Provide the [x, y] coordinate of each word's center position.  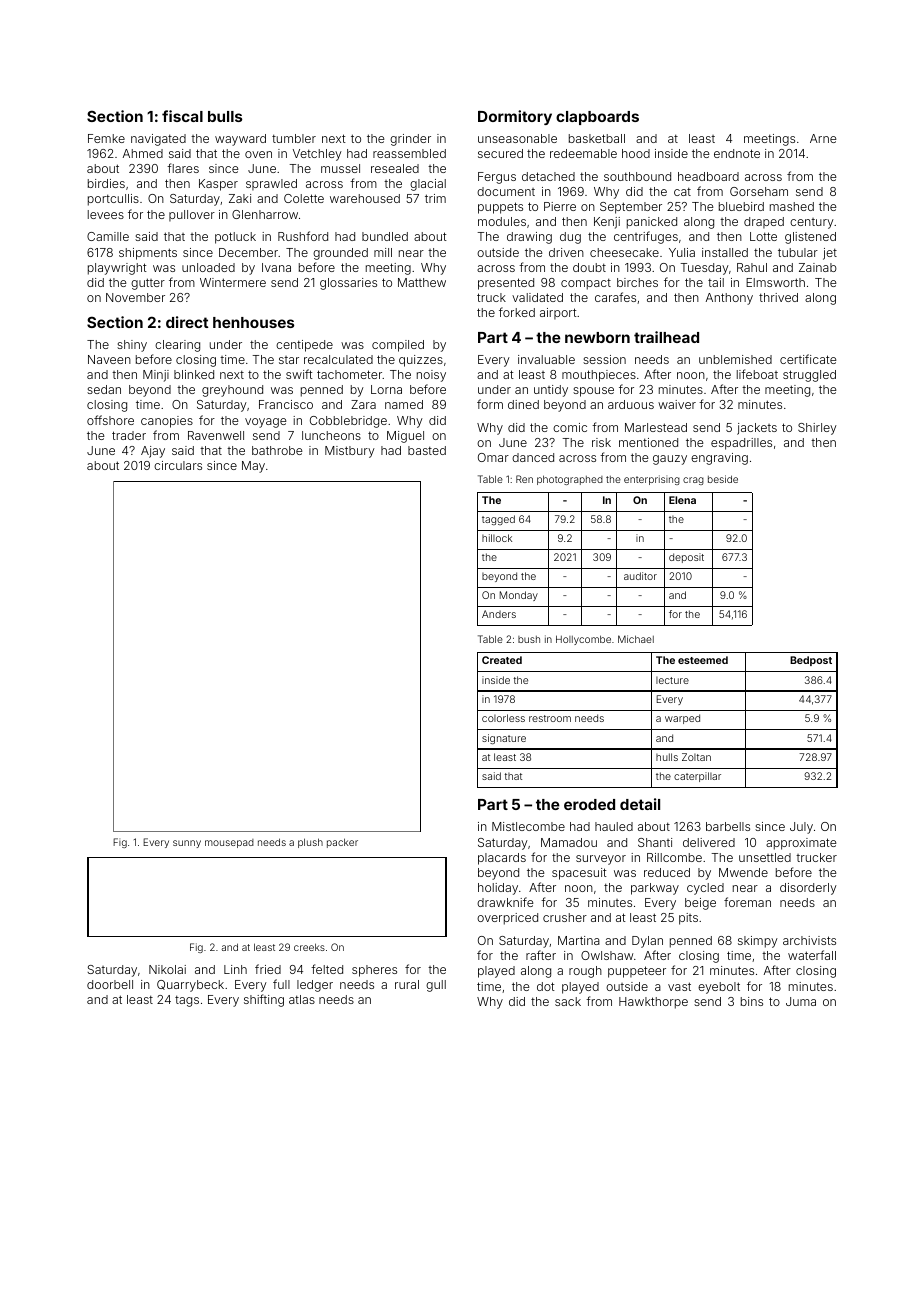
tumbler [294, 138]
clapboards [597, 118]
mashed [792, 206]
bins [752, 1001]
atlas [302, 999]
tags [187, 1001]
